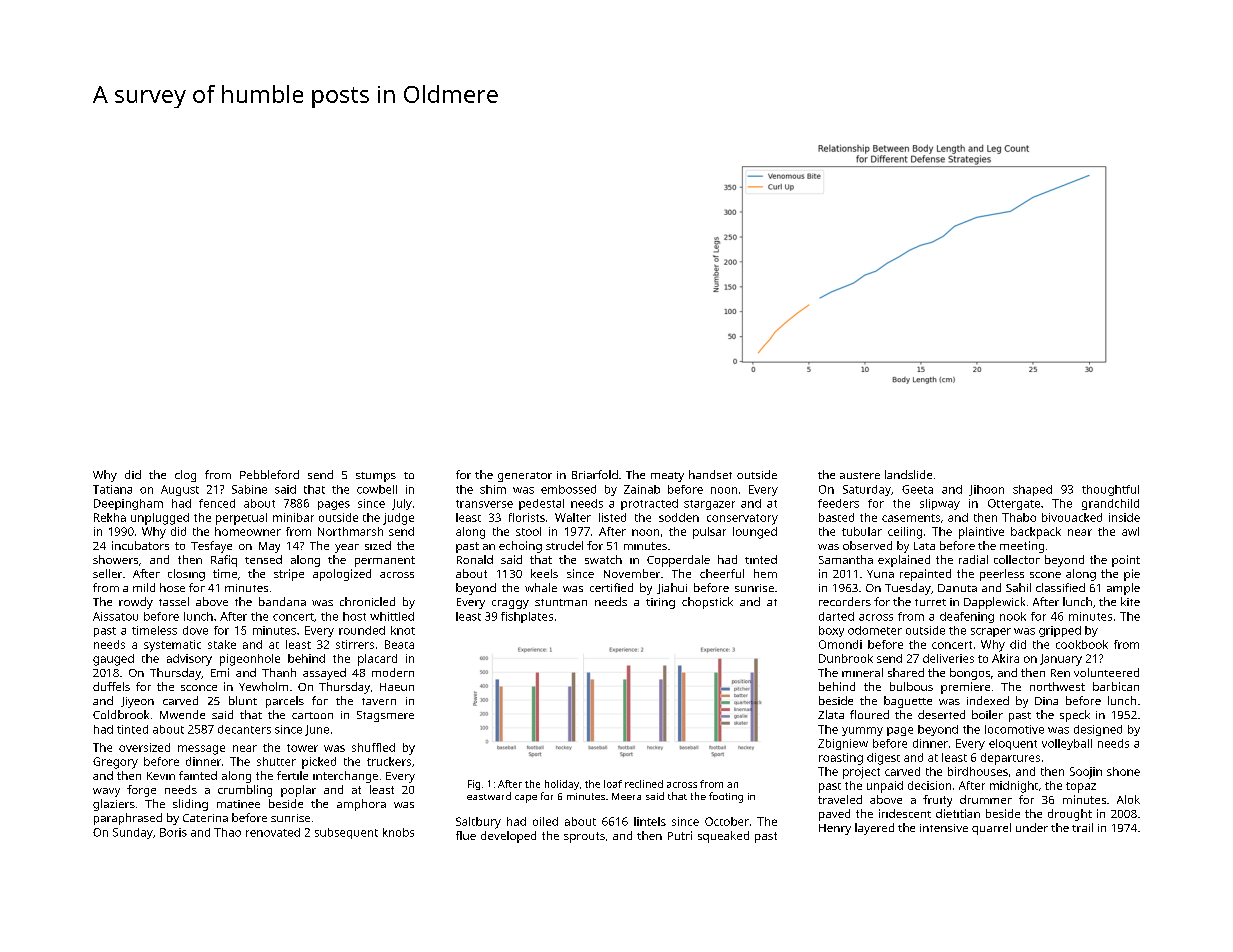  I want to click on craggy, so click(510, 604).
